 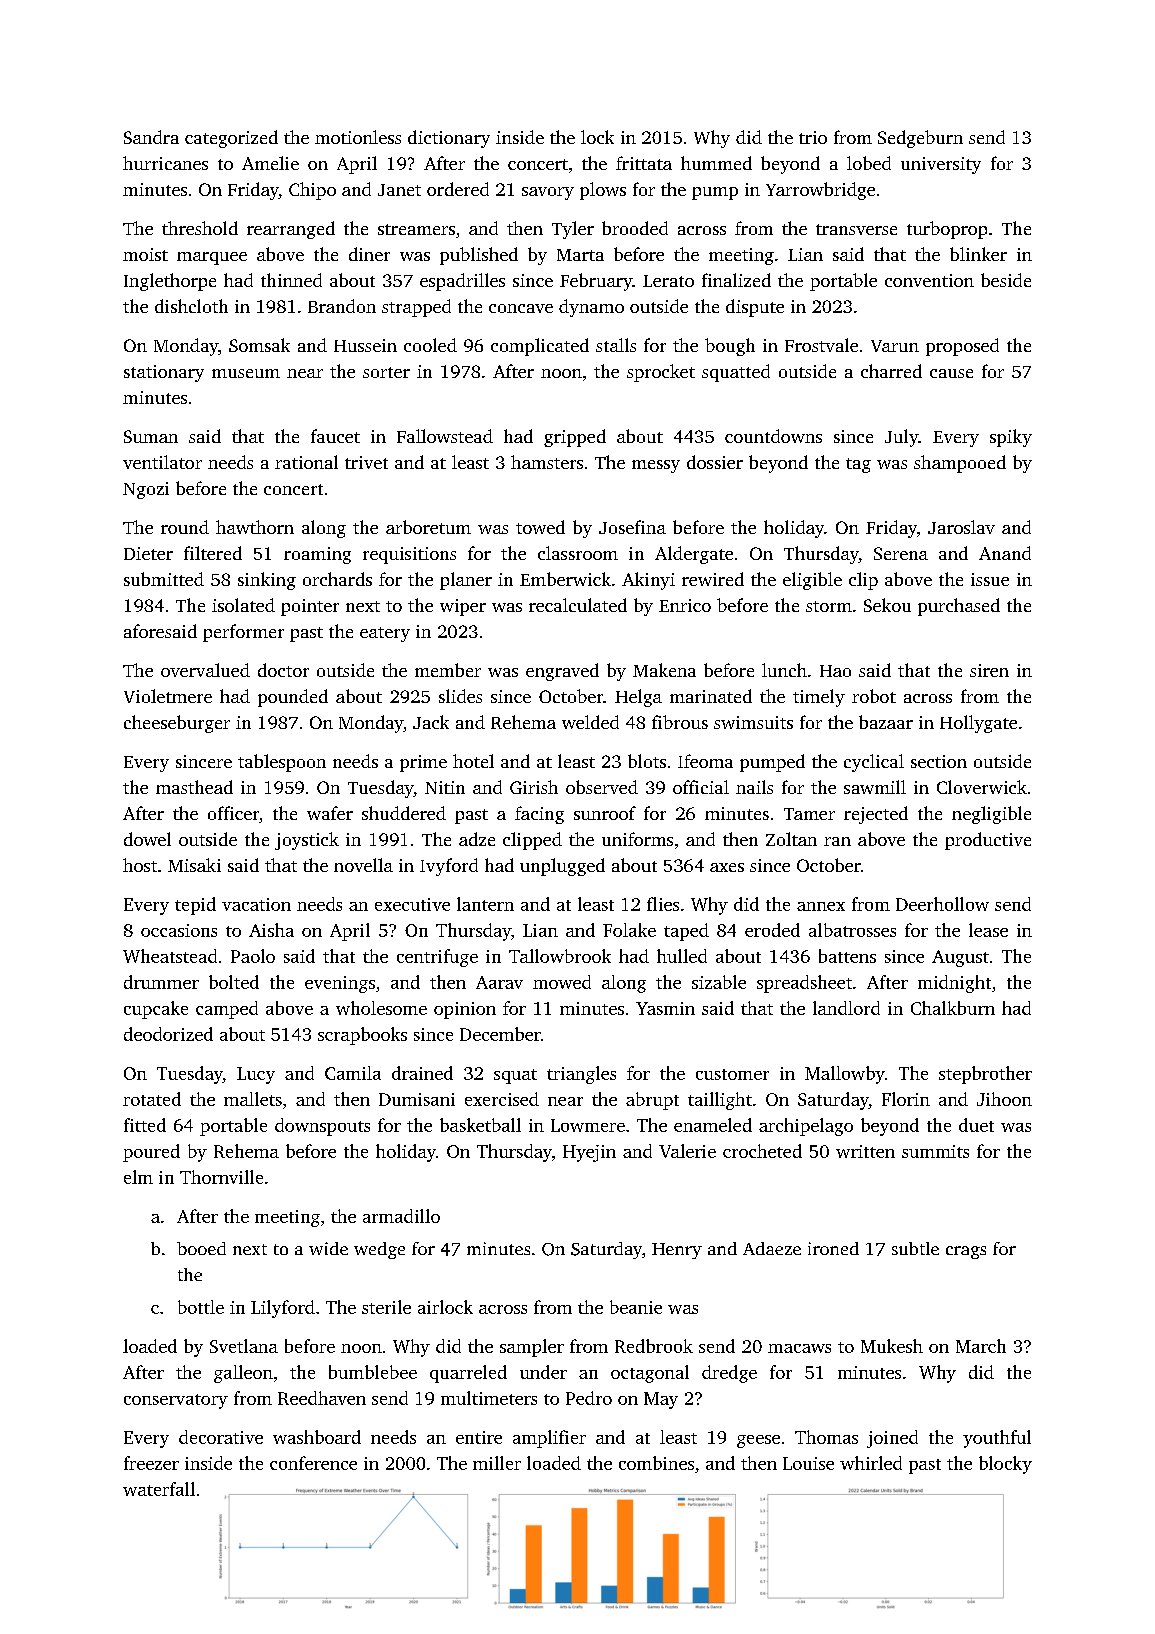 I want to click on Tamer, so click(x=809, y=814).
